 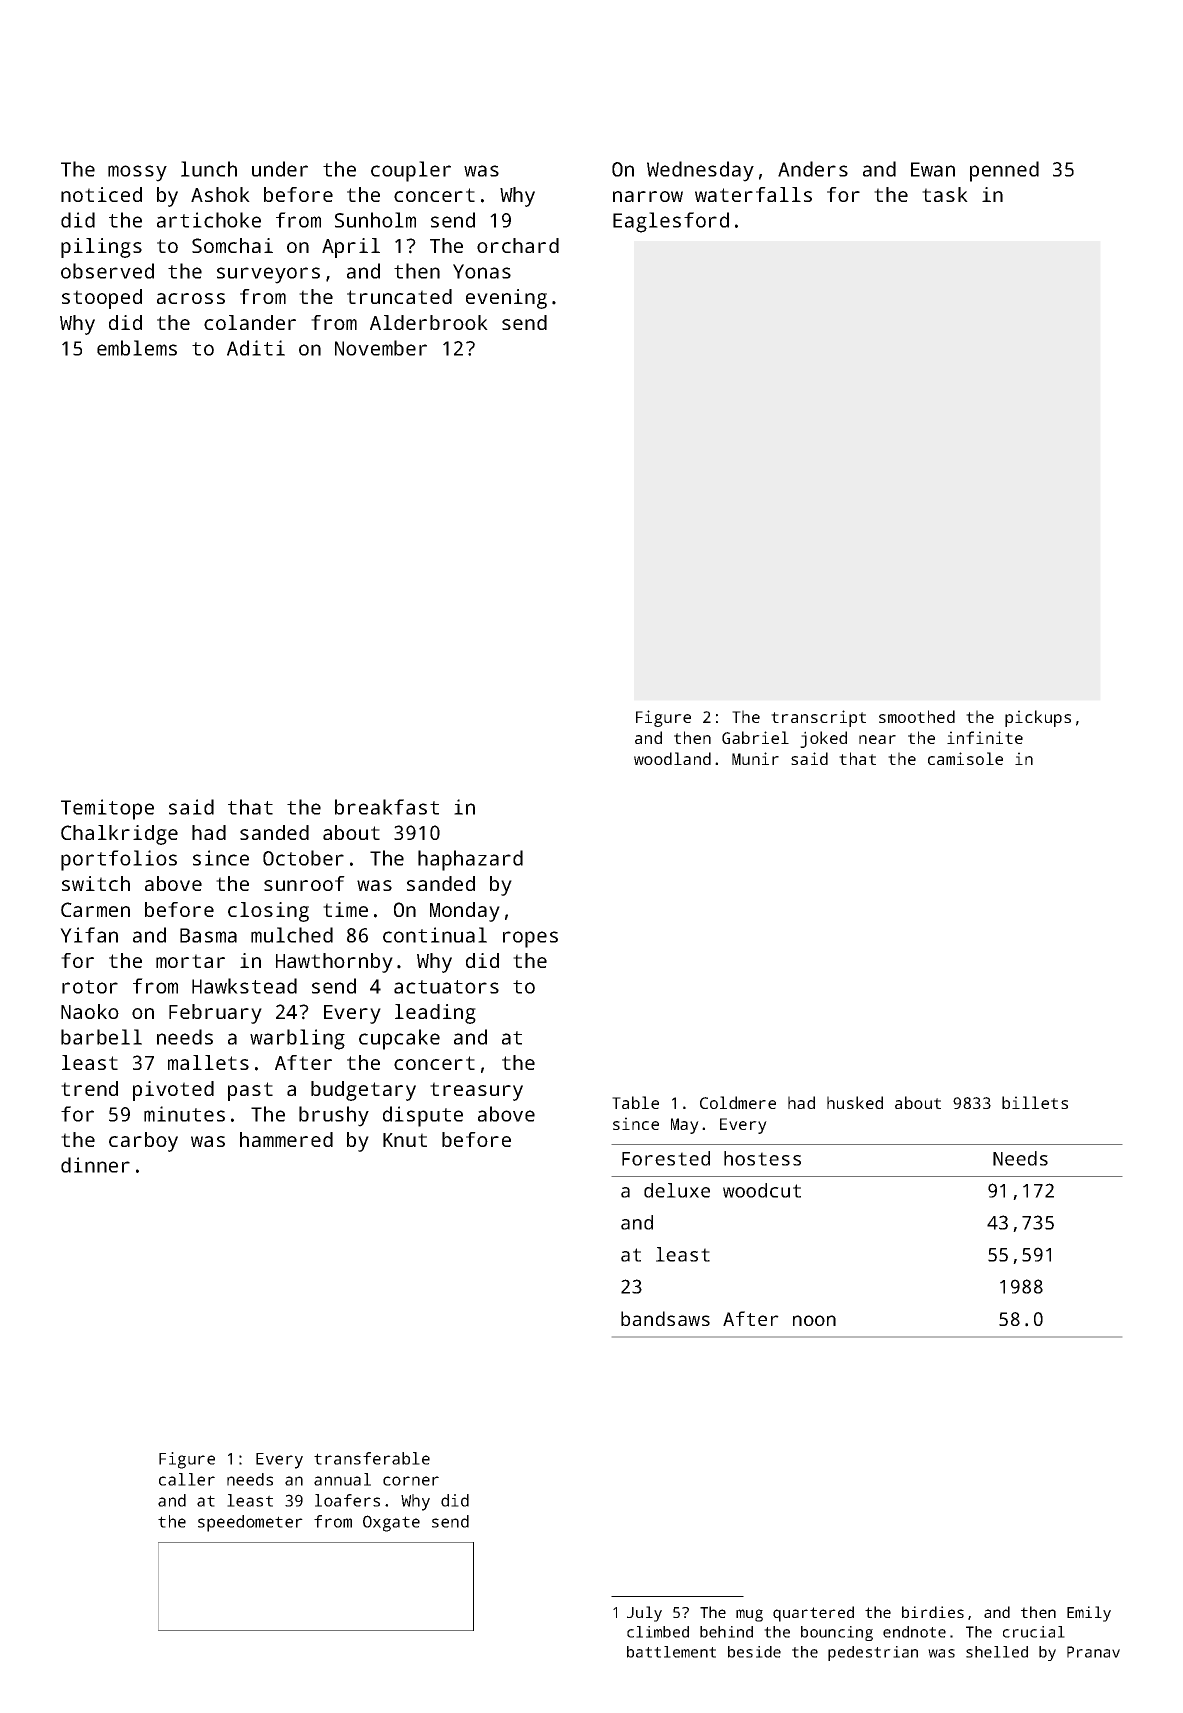 I want to click on bandsaws, so click(x=665, y=1318).
